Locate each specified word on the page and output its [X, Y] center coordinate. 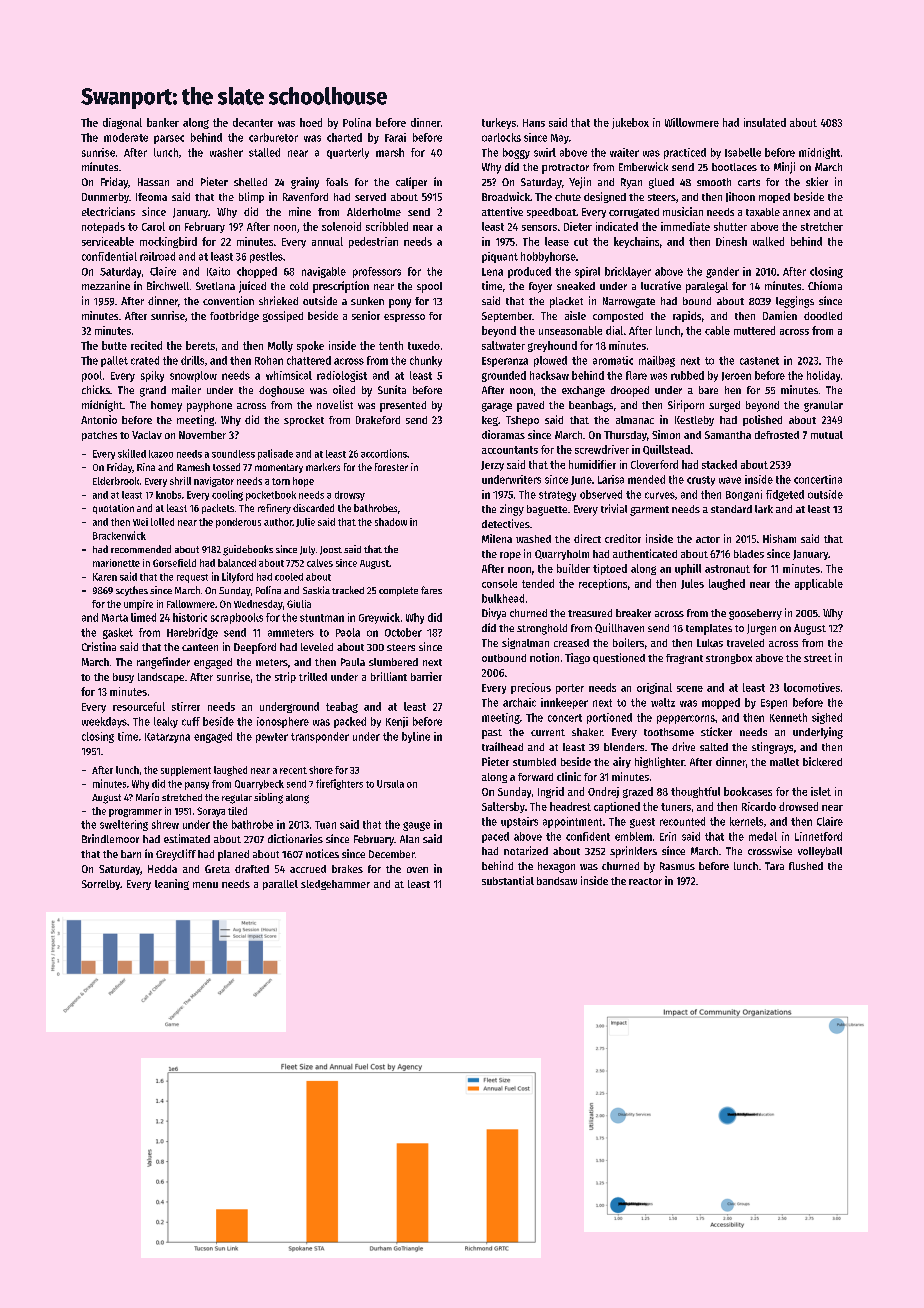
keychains [636, 242]
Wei [140, 522]
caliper [411, 183]
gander [722, 272]
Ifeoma [151, 197]
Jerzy [492, 466]
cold [299, 286]
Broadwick [506, 196]
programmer [135, 813]
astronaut [727, 569]
